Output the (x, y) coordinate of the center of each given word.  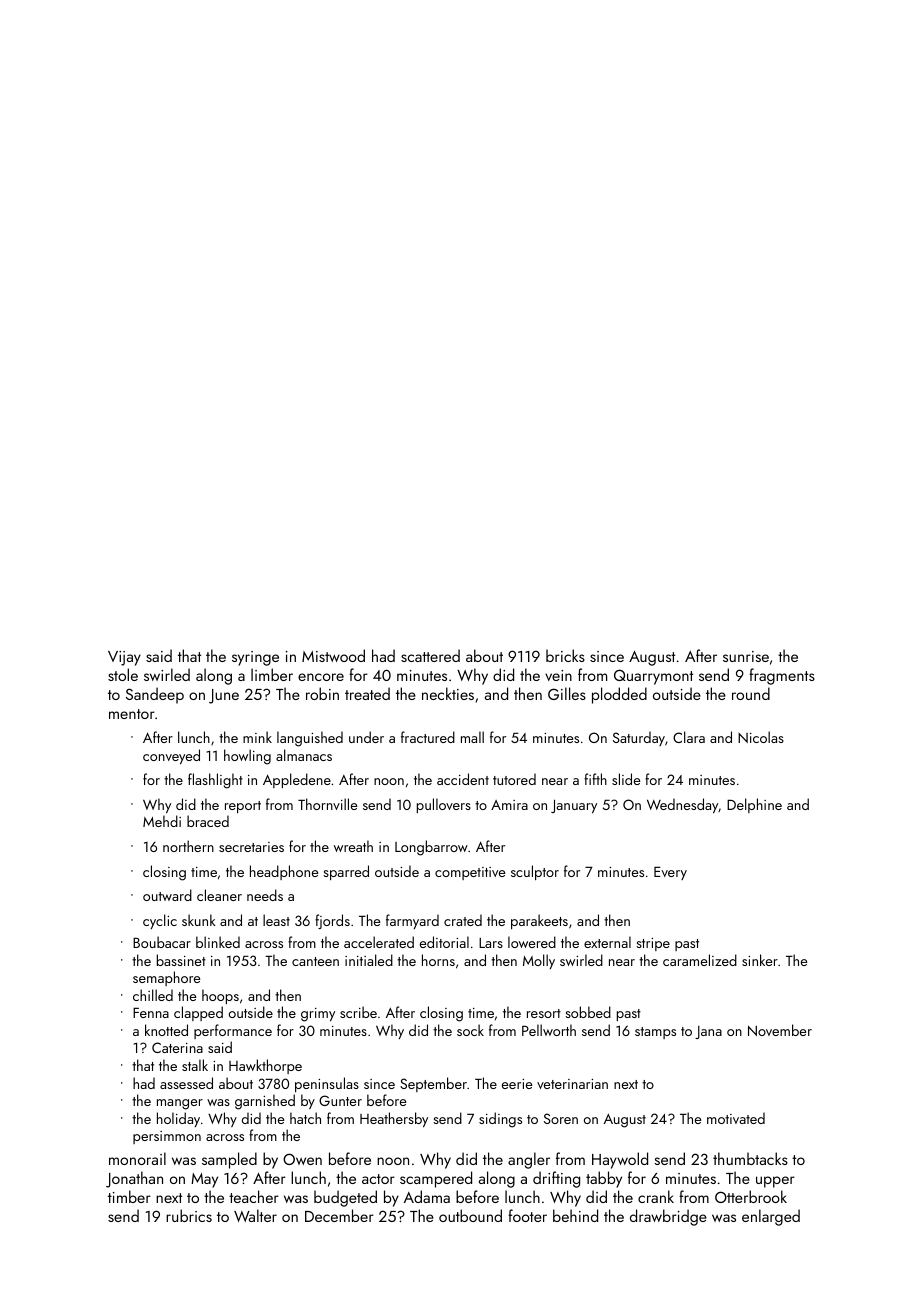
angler (529, 1160)
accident (463, 779)
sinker (760, 960)
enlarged (771, 1217)
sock (470, 1030)
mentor (132, 714)
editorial (444, 942)
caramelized (700, 960)
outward (167, 895)
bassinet (181, 960)
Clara (689, 737)
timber (129, 1196)
